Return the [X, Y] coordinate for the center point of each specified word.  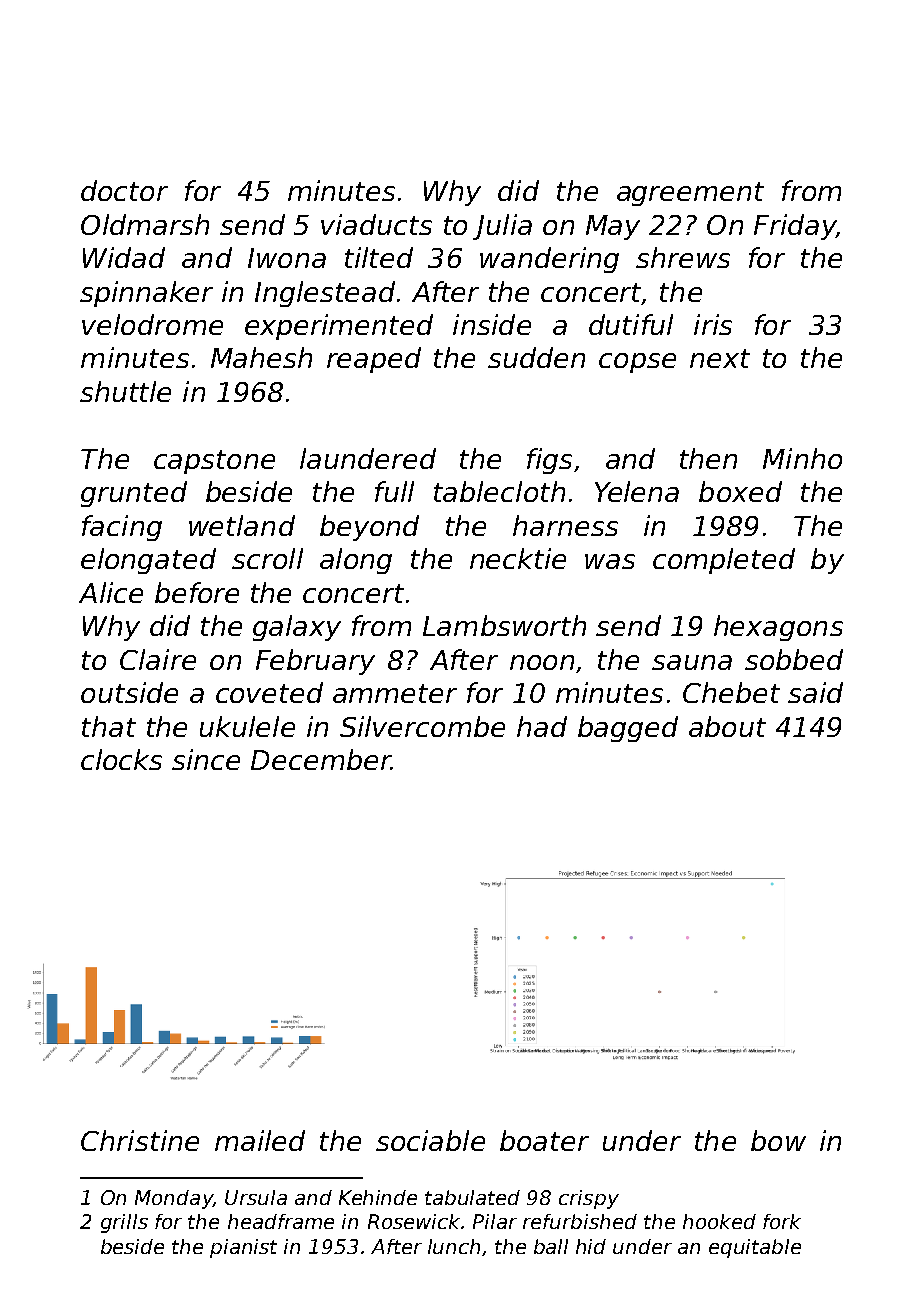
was [610, 561]
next [720, 358]
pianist [243, 1248]
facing [122, 528]
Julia [502, 227]
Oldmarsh [145, 224]
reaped [374, 360]
